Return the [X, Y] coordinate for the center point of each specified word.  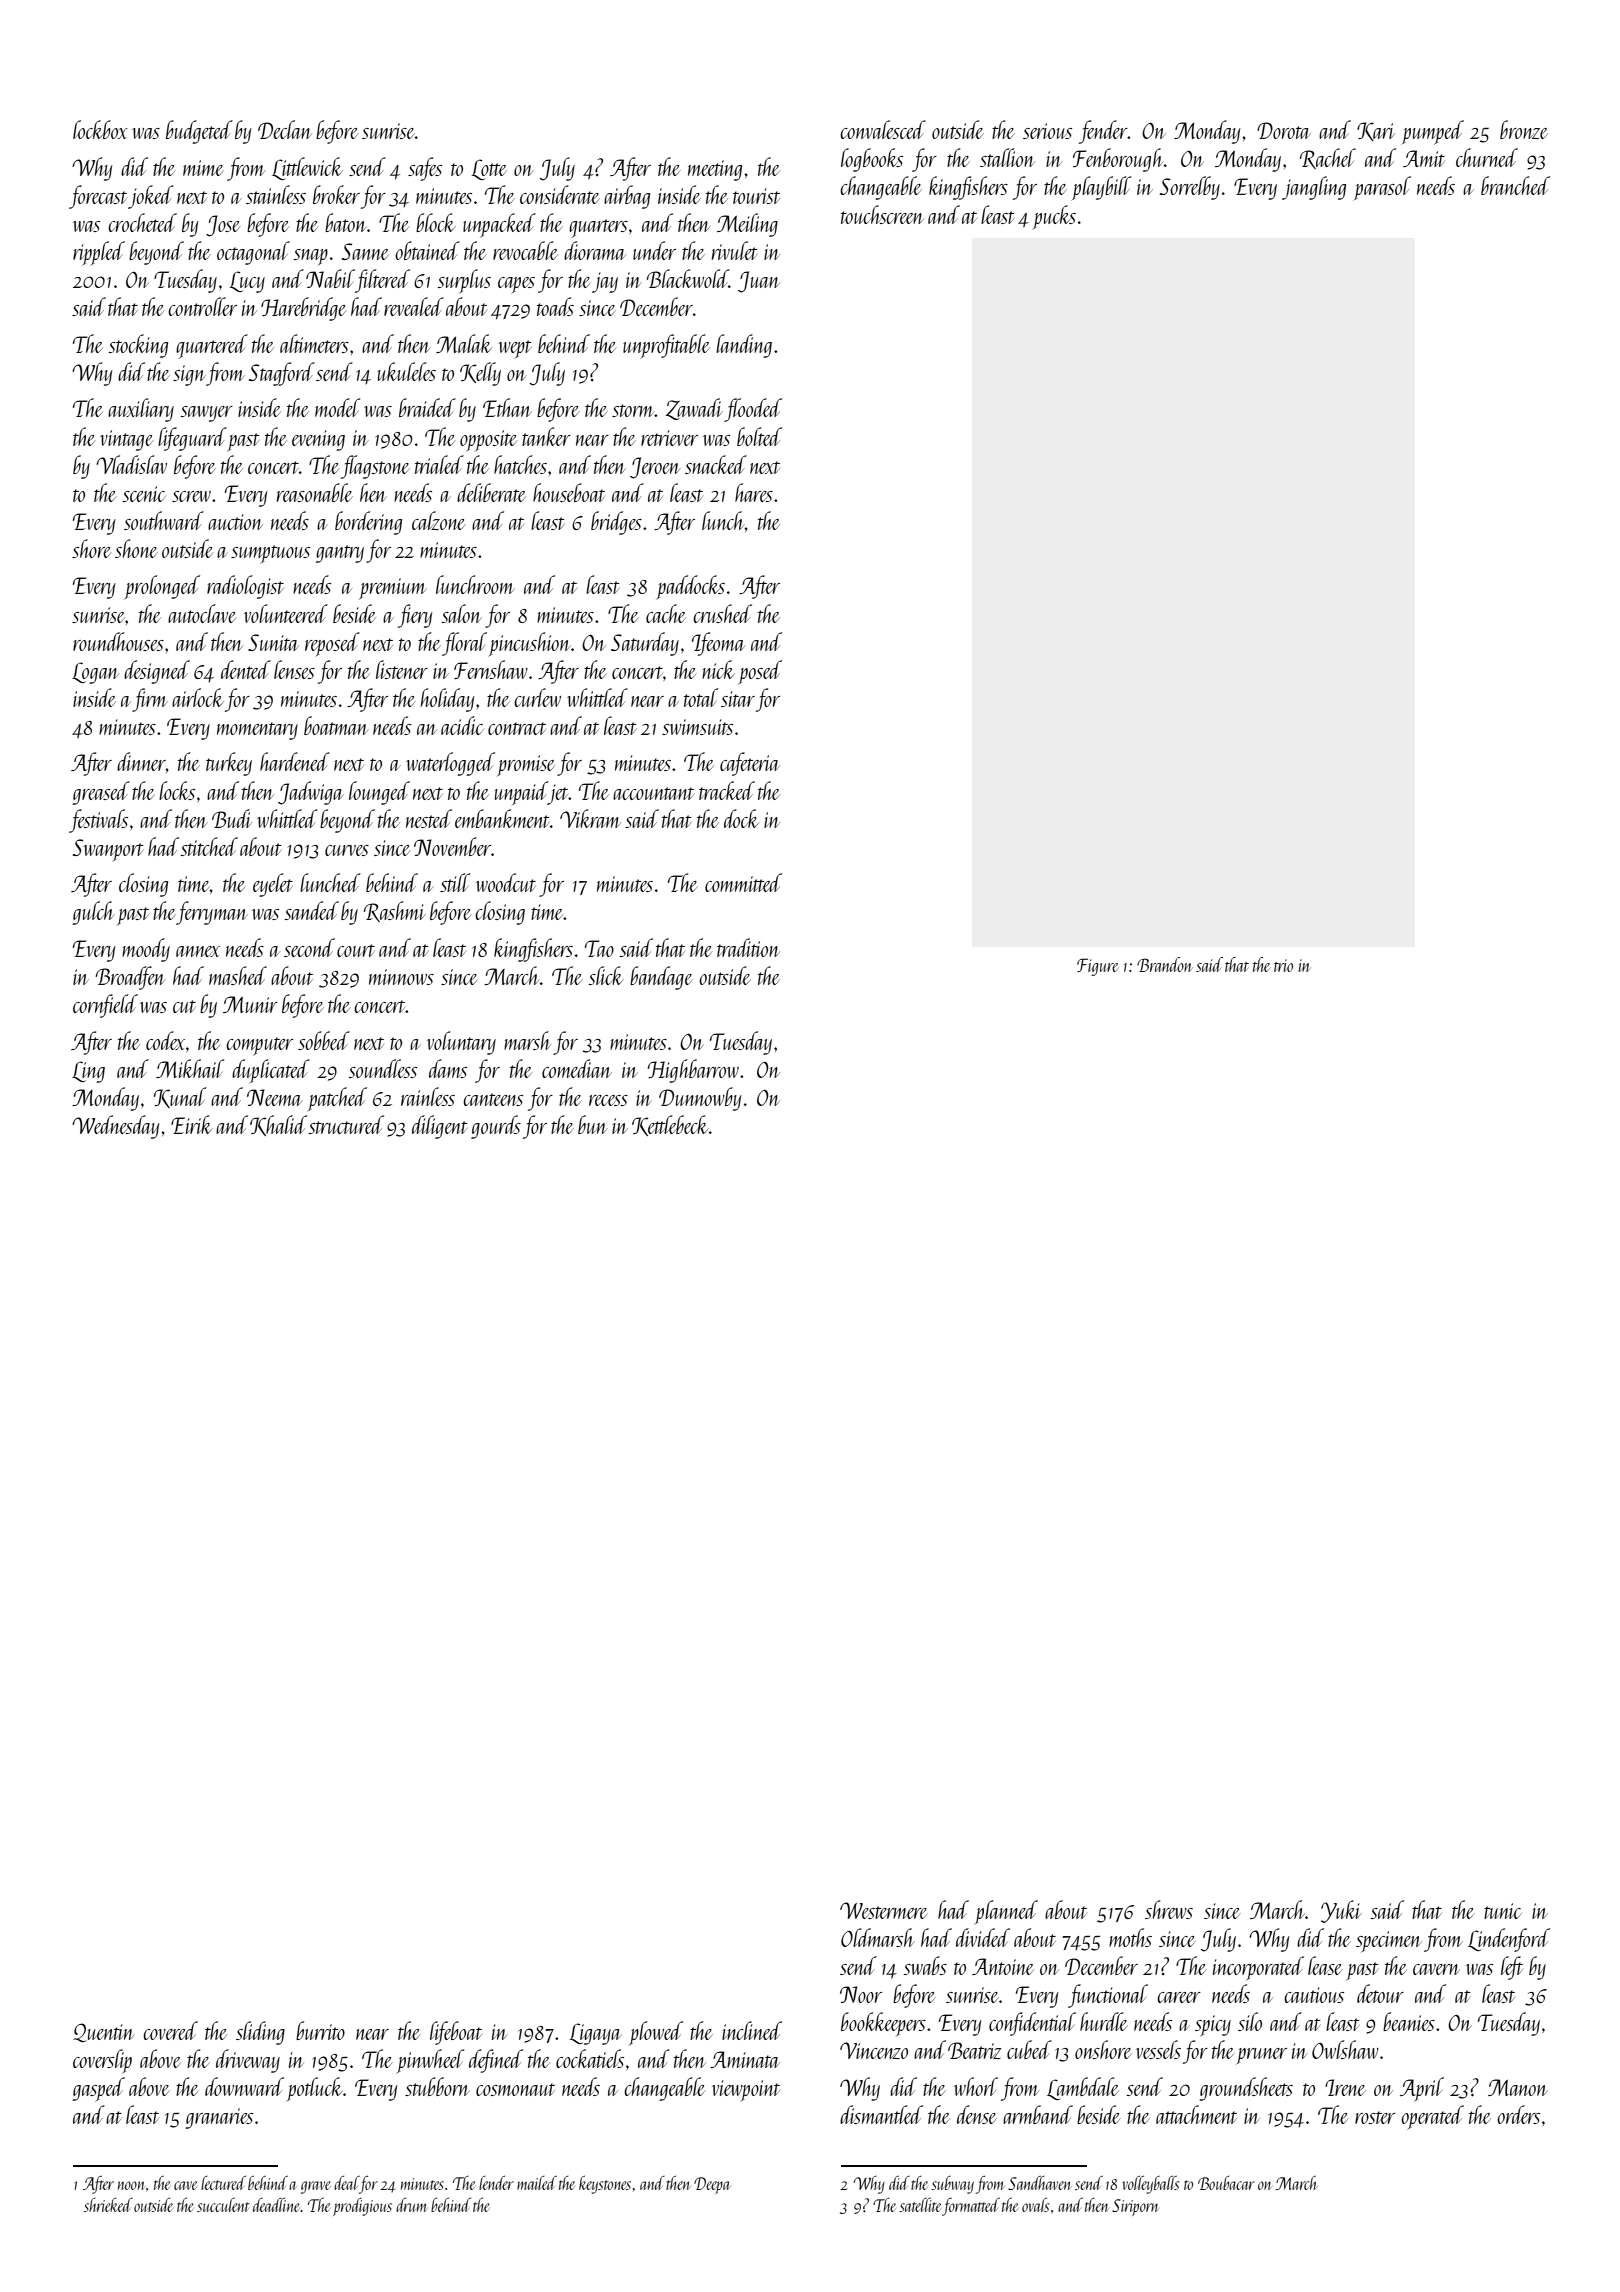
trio [1283, 965]
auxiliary [141, 410]
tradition [748, 947]
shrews [1169, 1909]
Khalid [278, 1125]
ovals [1035, 2204]
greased [101, 793]
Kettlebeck [670, 1125]
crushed [722, 613]
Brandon [1164, 964]
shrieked [108, 2205]
